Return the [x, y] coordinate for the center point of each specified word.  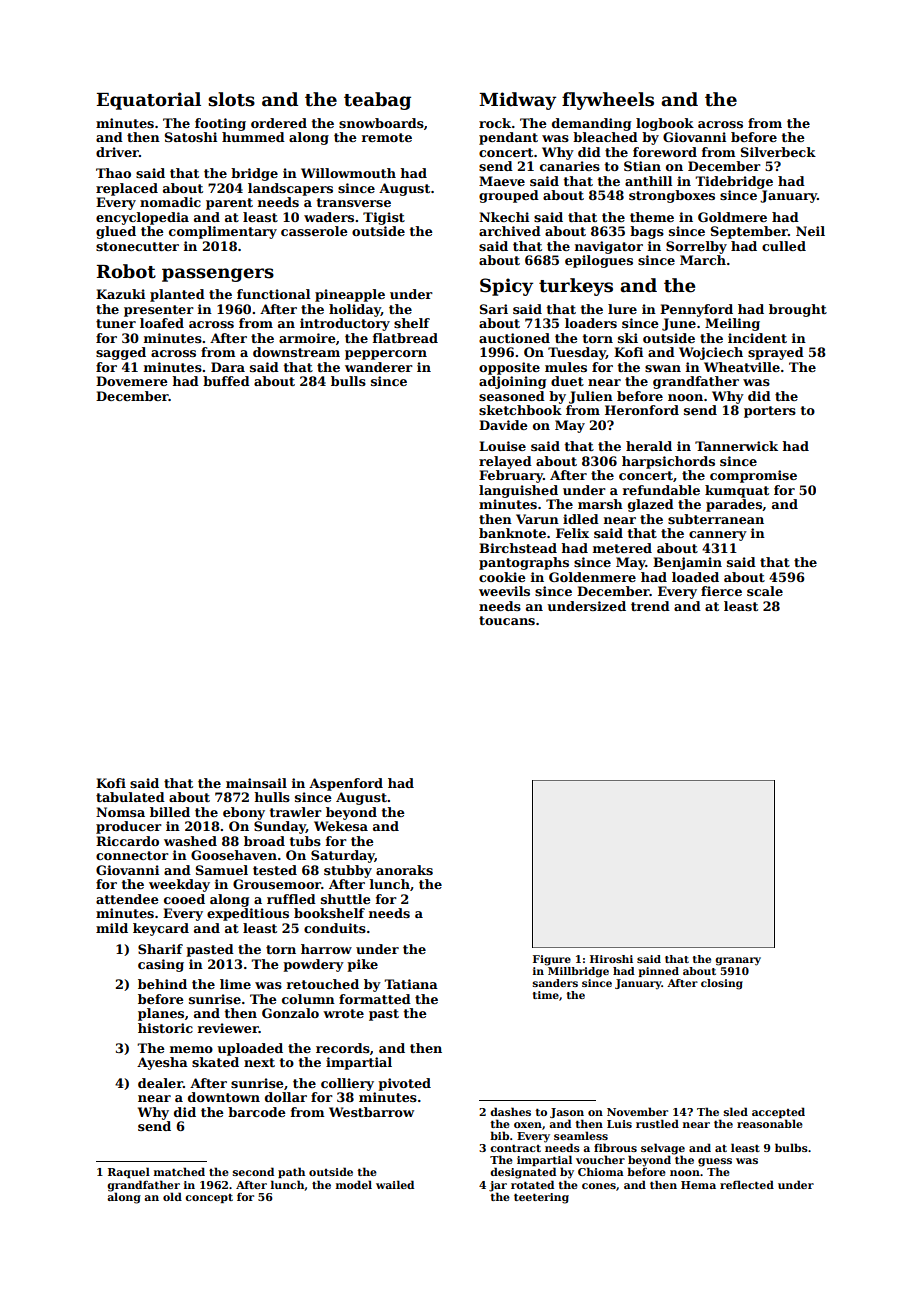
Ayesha [162, 1063]
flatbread [405, 338]
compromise [753, 476]
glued [116, 232]
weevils [504, 591]
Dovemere [132, 381]
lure [622, 309]
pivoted [404, 1084]
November [637, 1111]
